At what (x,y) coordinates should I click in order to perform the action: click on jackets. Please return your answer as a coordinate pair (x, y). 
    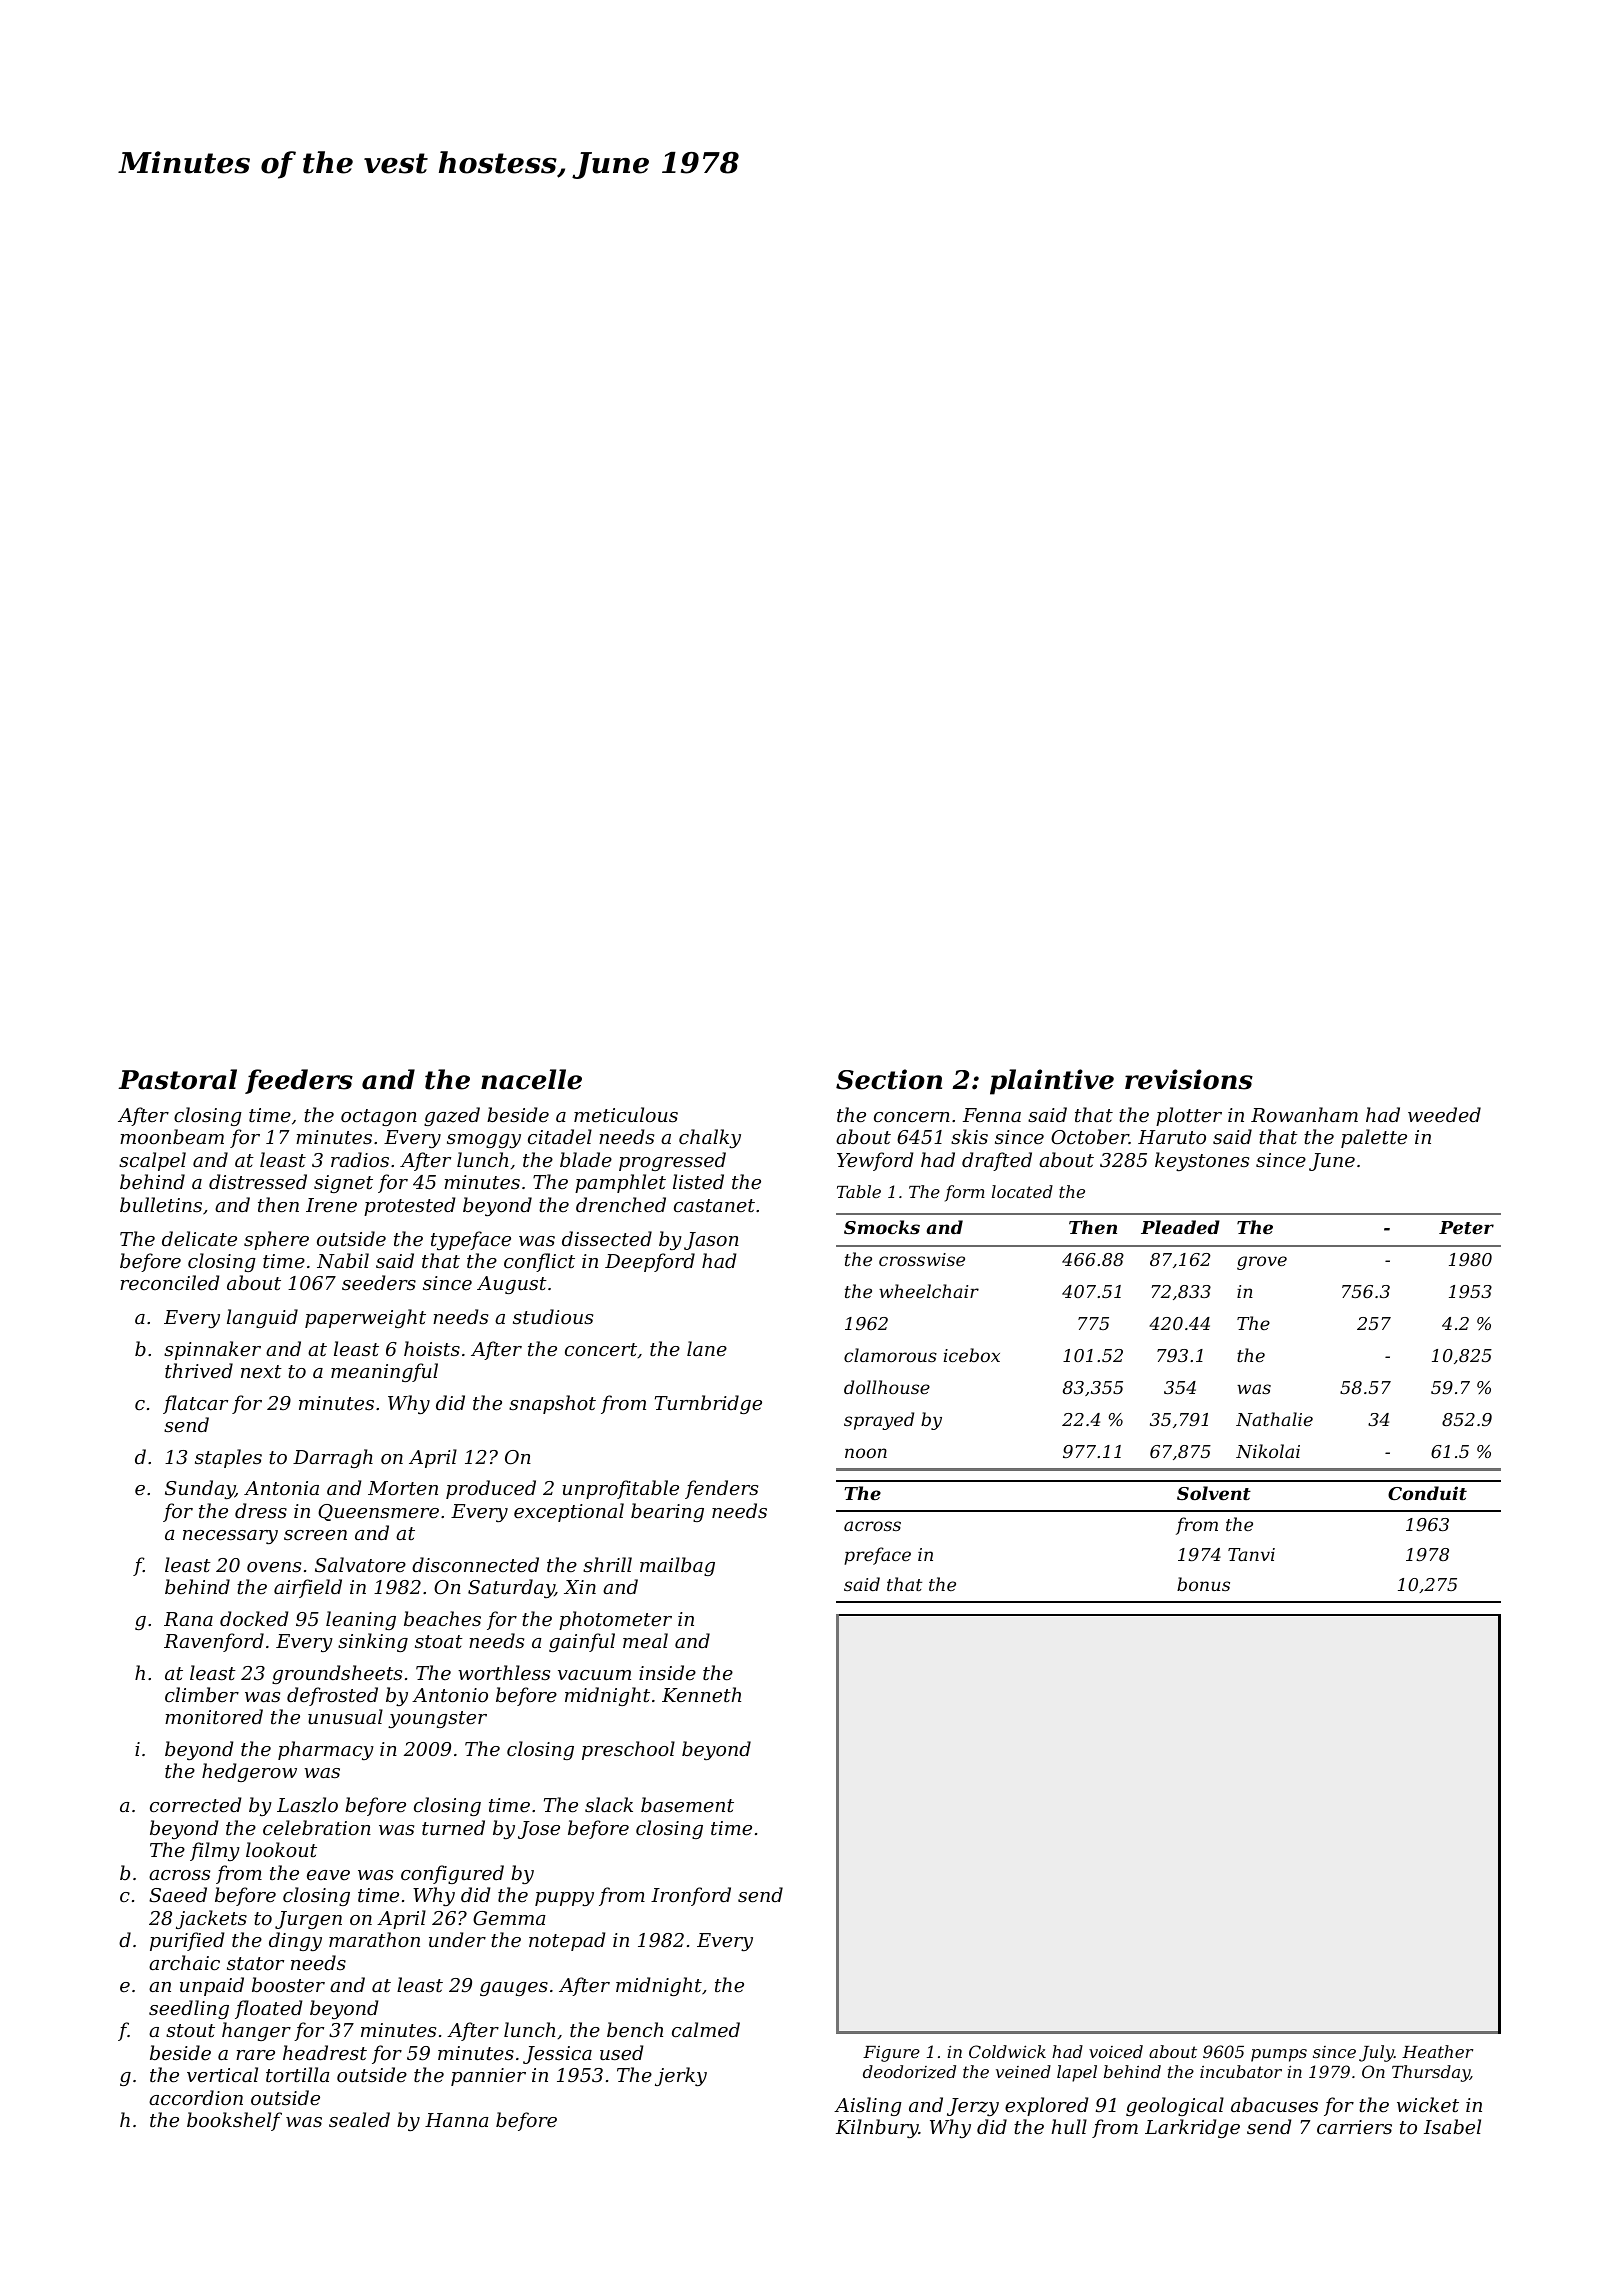
    Looking at the image, I should click on (211, 1919).
